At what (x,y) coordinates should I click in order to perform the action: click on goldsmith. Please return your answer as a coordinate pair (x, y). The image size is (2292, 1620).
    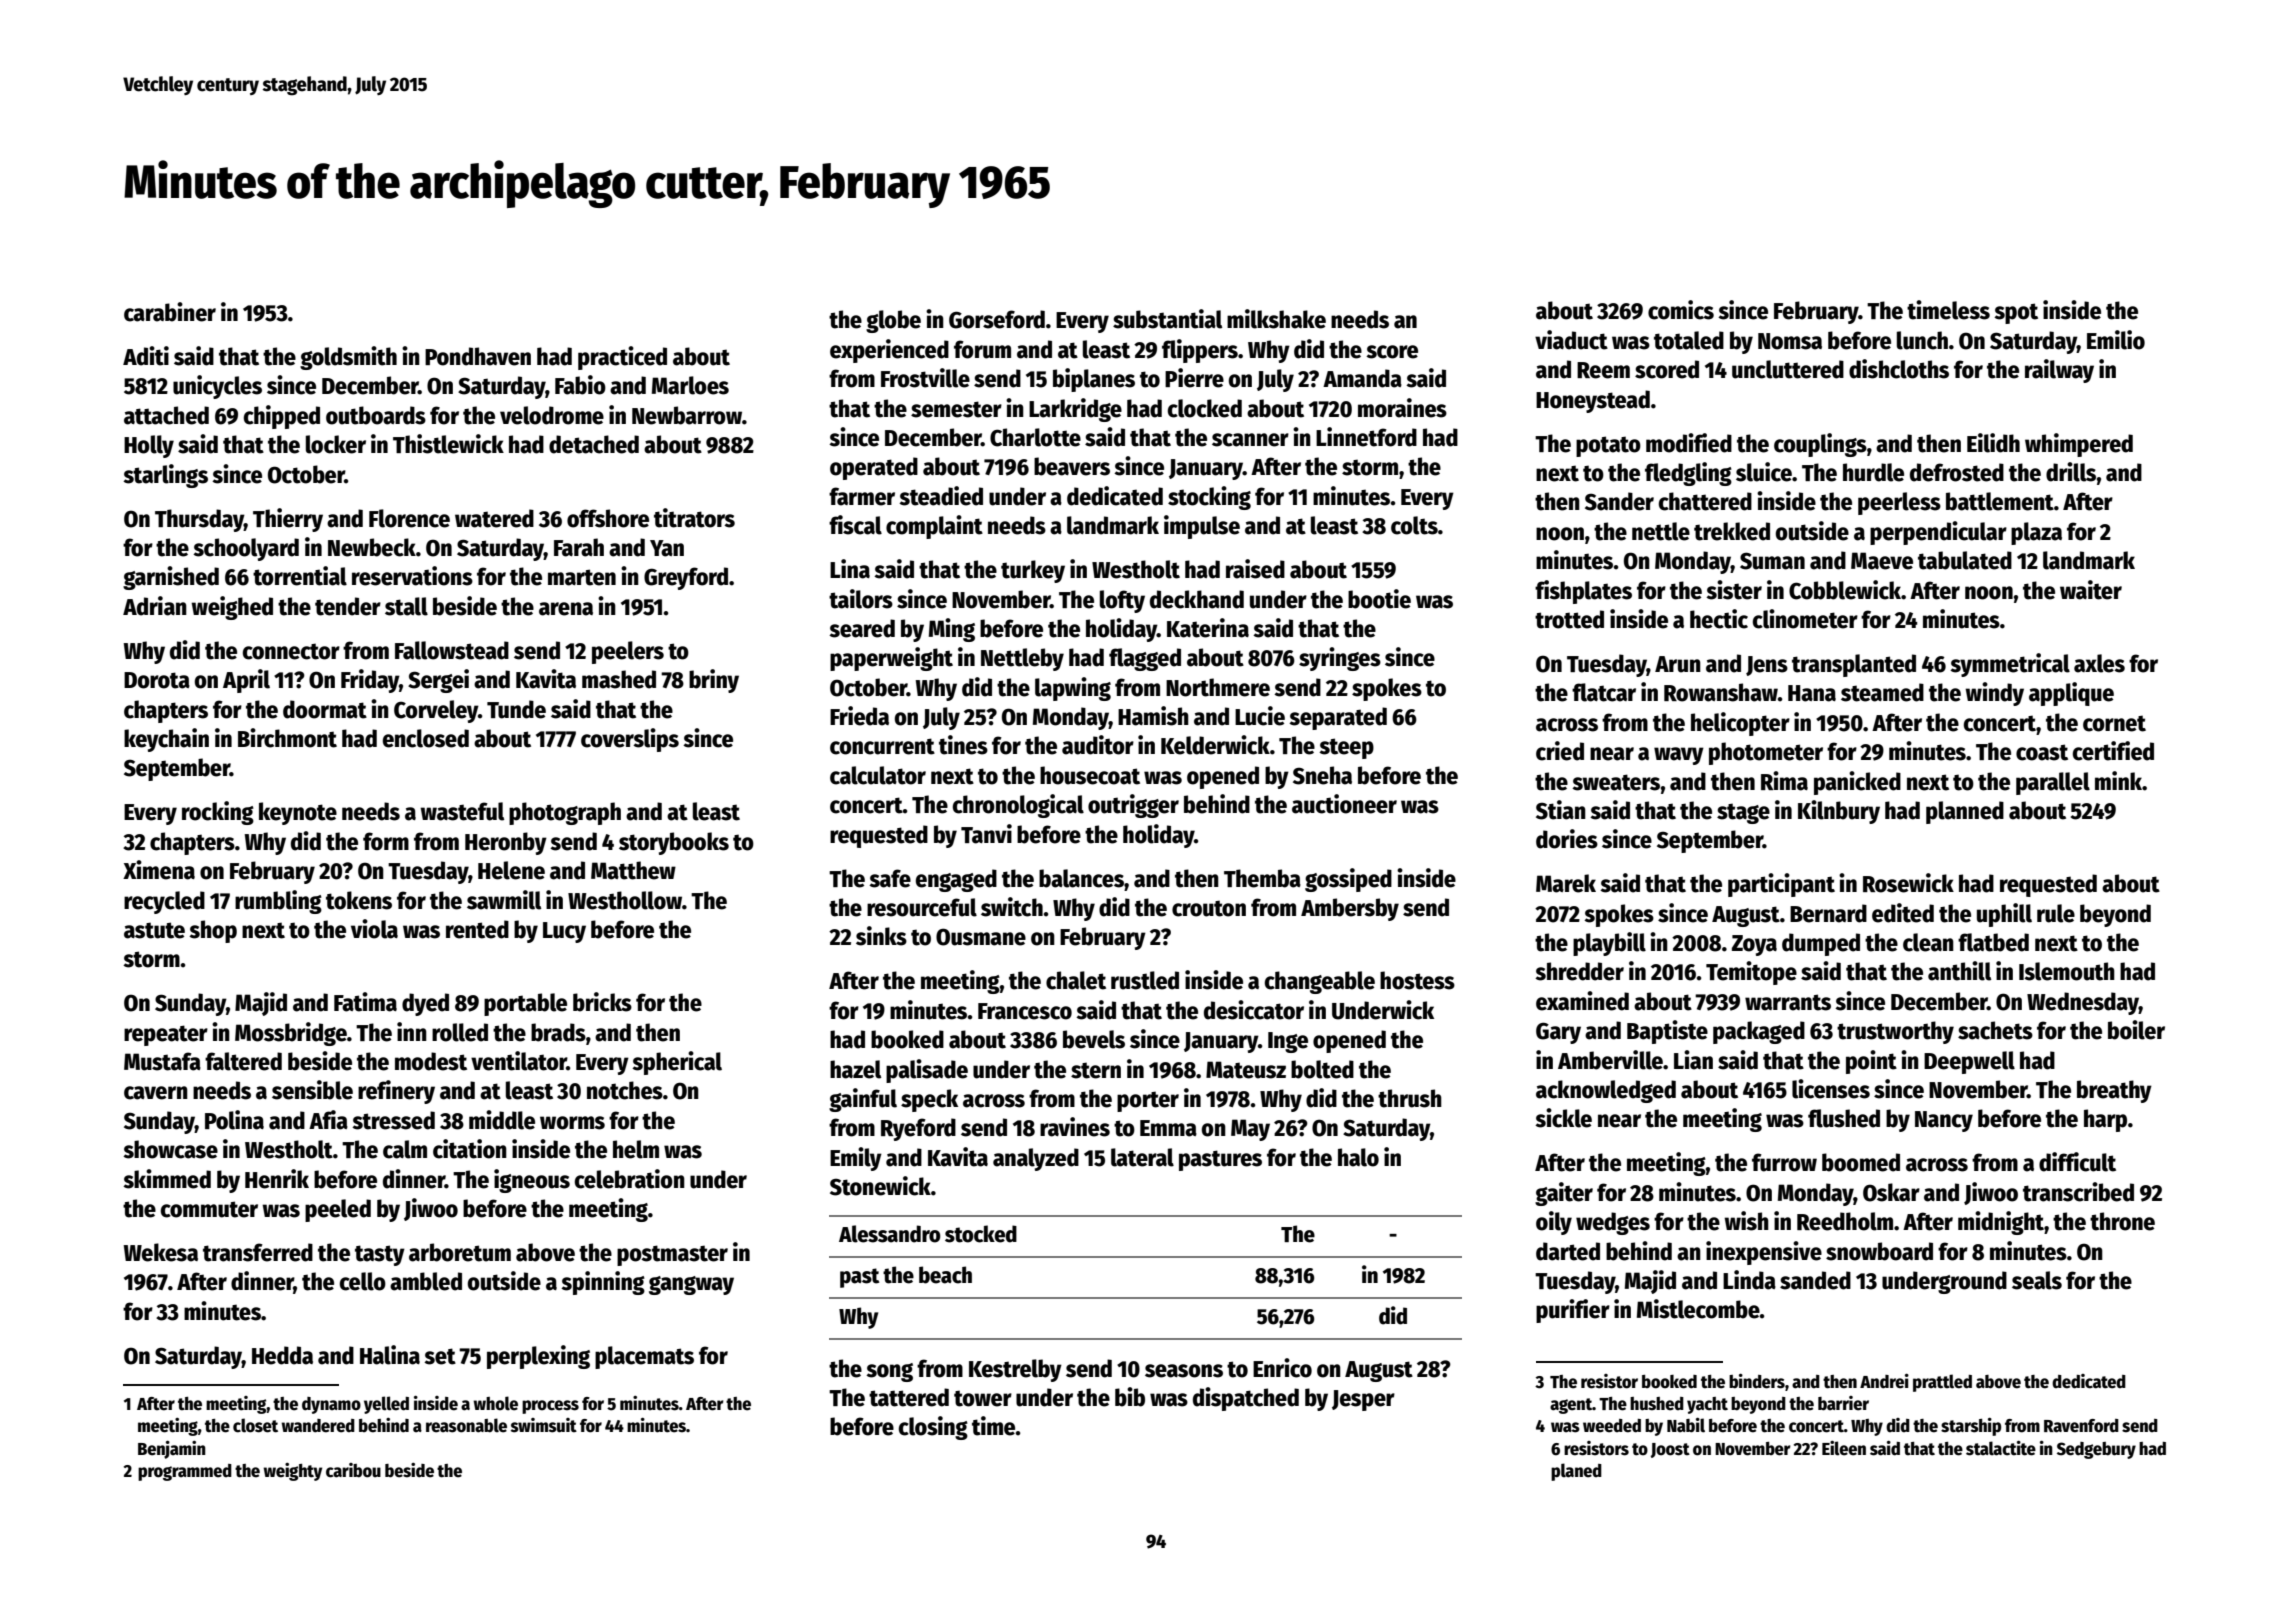
    Looking at the image, I should click on (348, 358).
